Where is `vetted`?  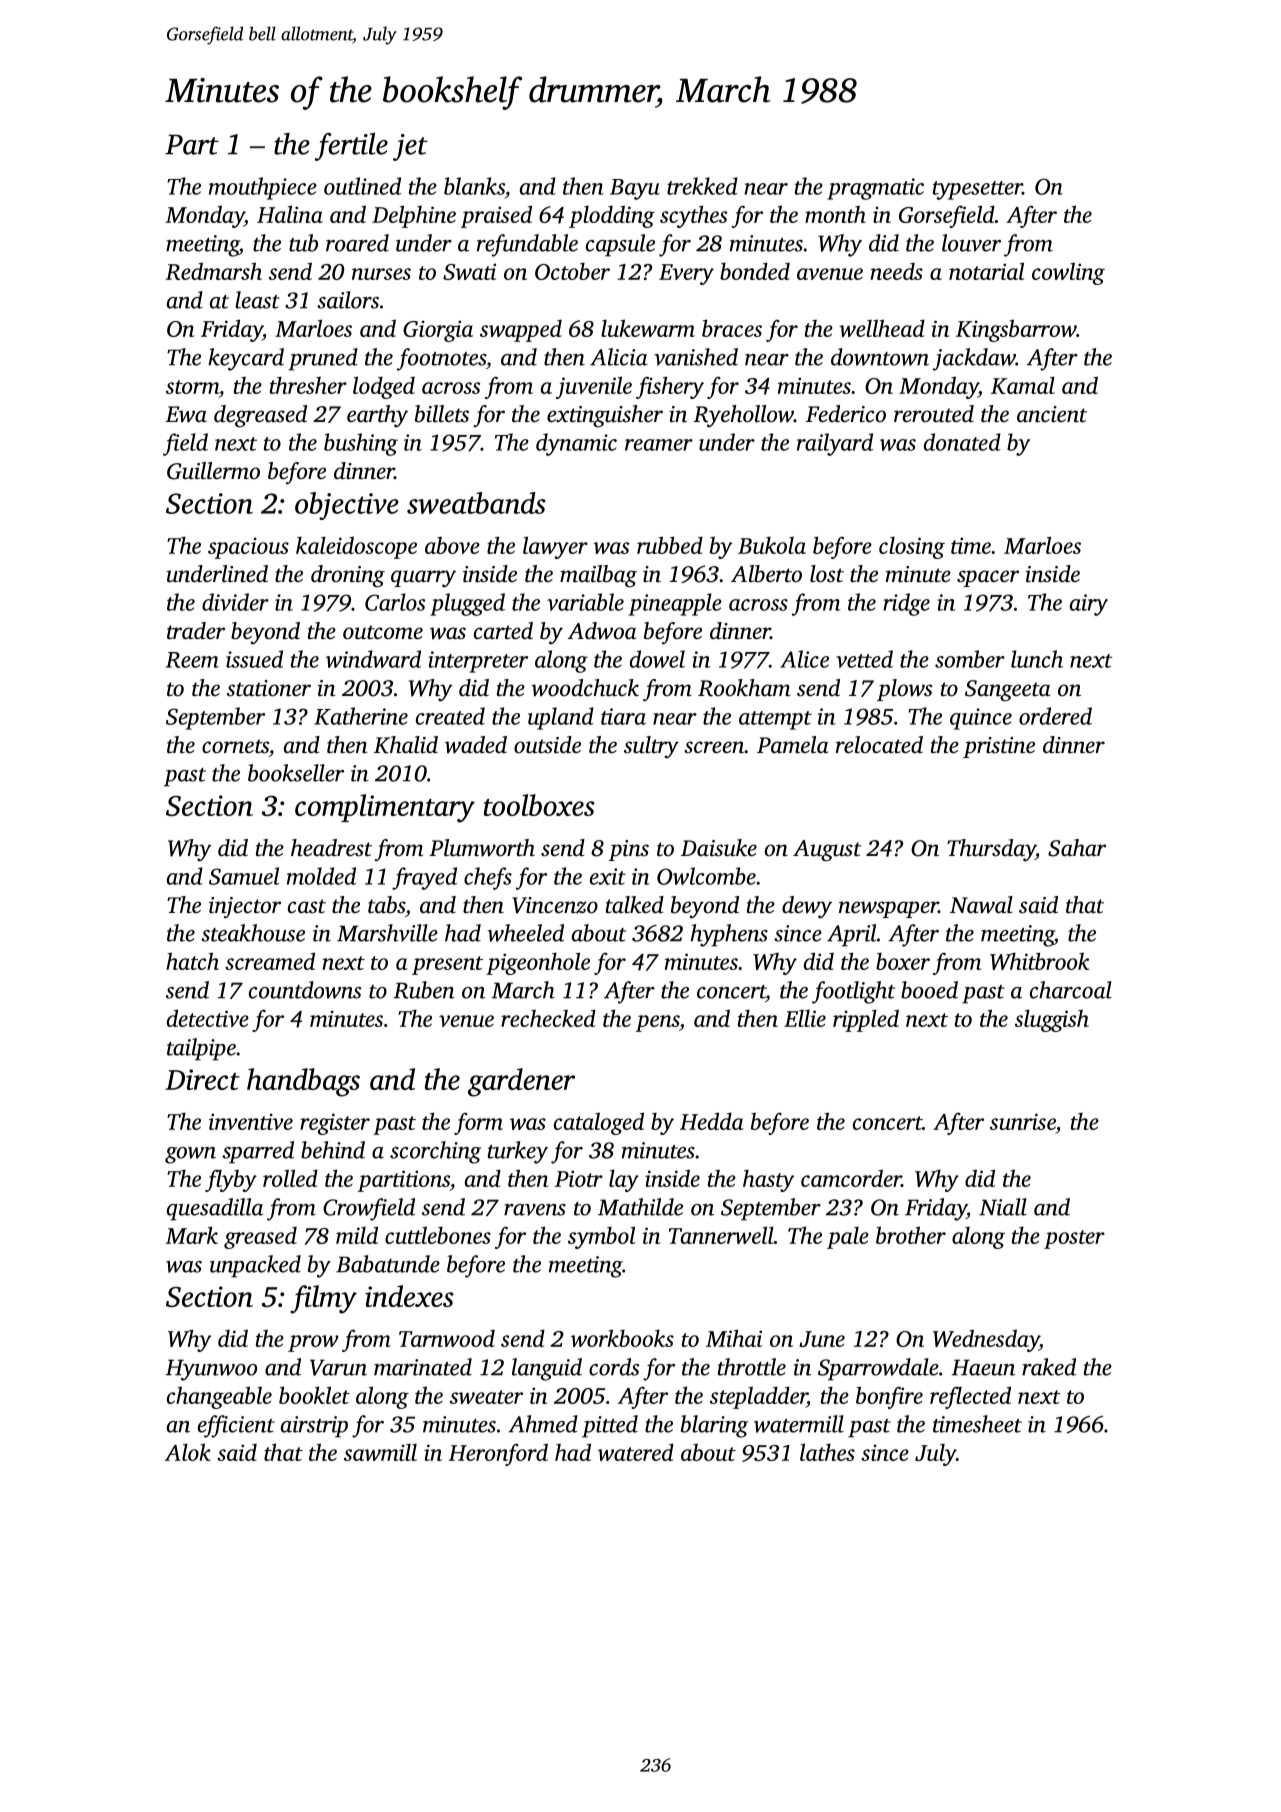 vetted is located at coordinates (864, 659).
